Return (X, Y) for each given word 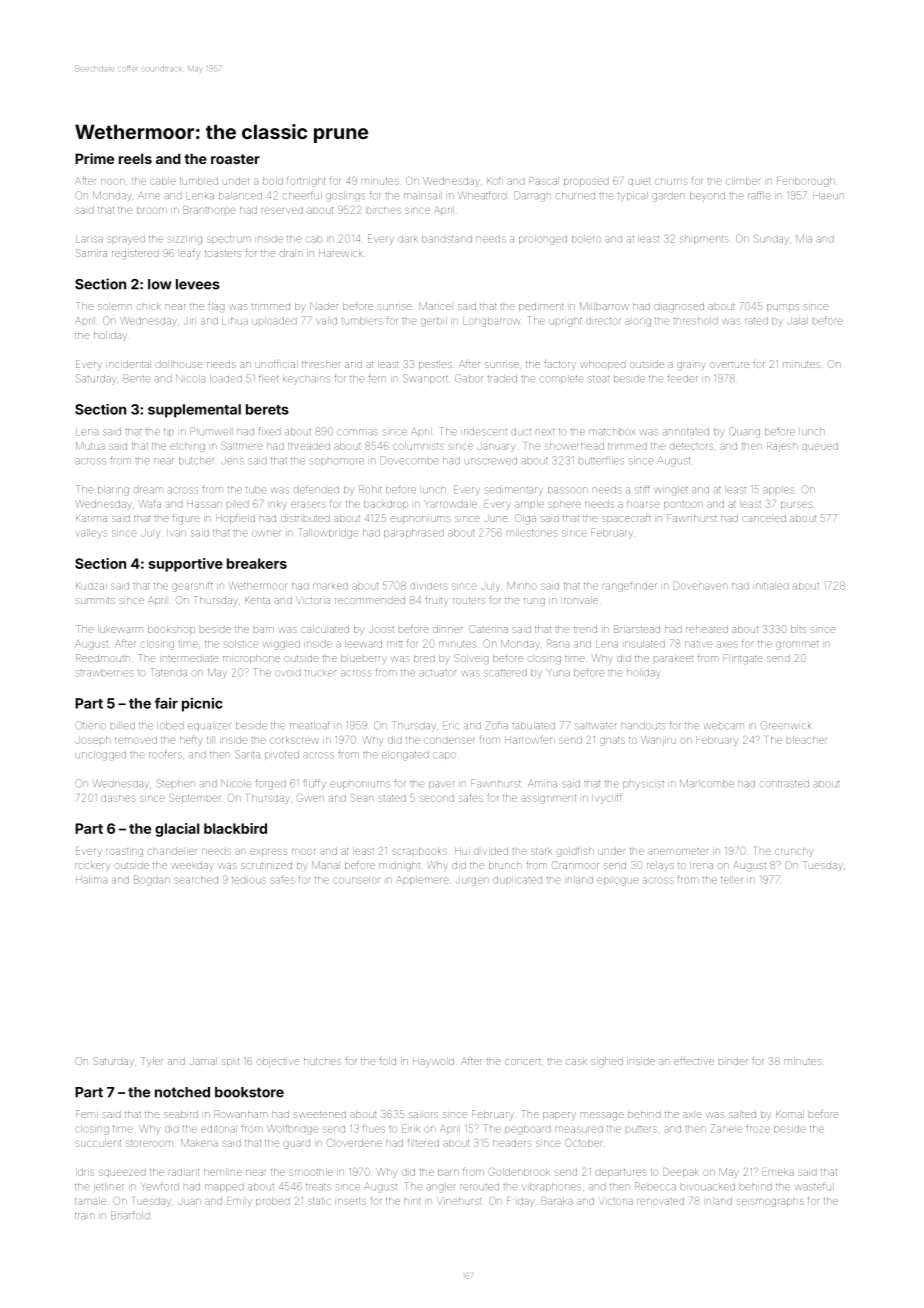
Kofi (495, 180)
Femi (87, 1114)
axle (692, 1115)
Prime (94, 158)
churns (671, 181)
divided (491, 851)
